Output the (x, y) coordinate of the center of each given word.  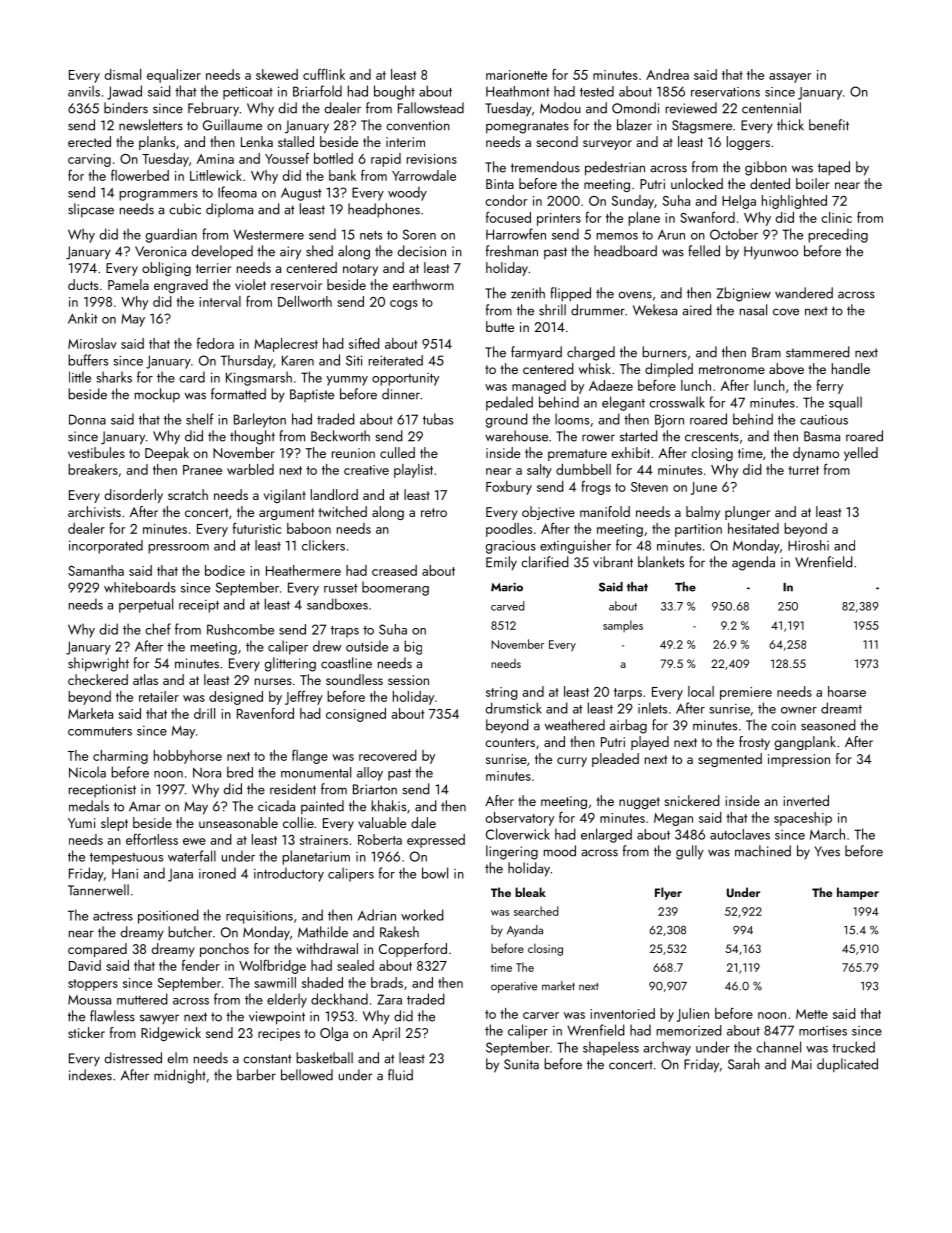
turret (803, 470)
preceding (838, 235)
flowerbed (140, 175)
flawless (112, 1016)
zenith (528, 293)
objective (548, 513)
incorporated (106, 547)
